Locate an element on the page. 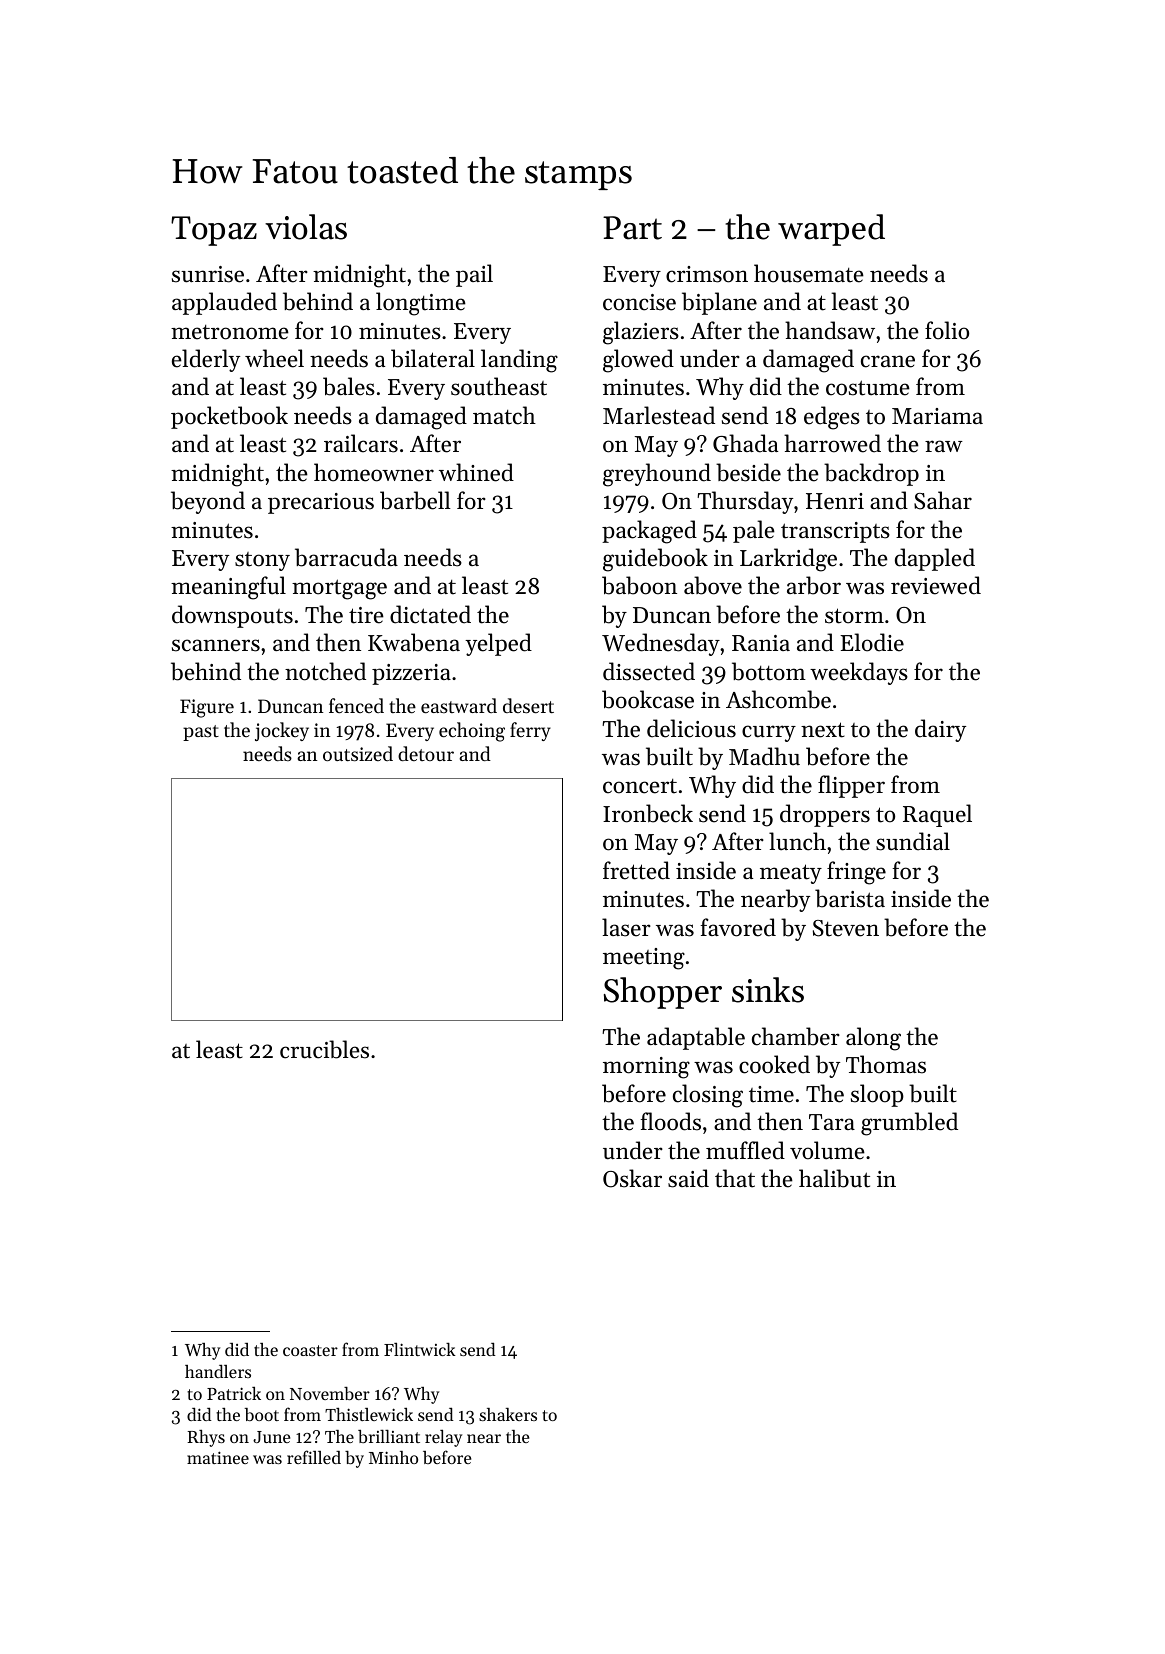 The image size is (1165, 1654). Topaz is located at coordinates (214, 231).
